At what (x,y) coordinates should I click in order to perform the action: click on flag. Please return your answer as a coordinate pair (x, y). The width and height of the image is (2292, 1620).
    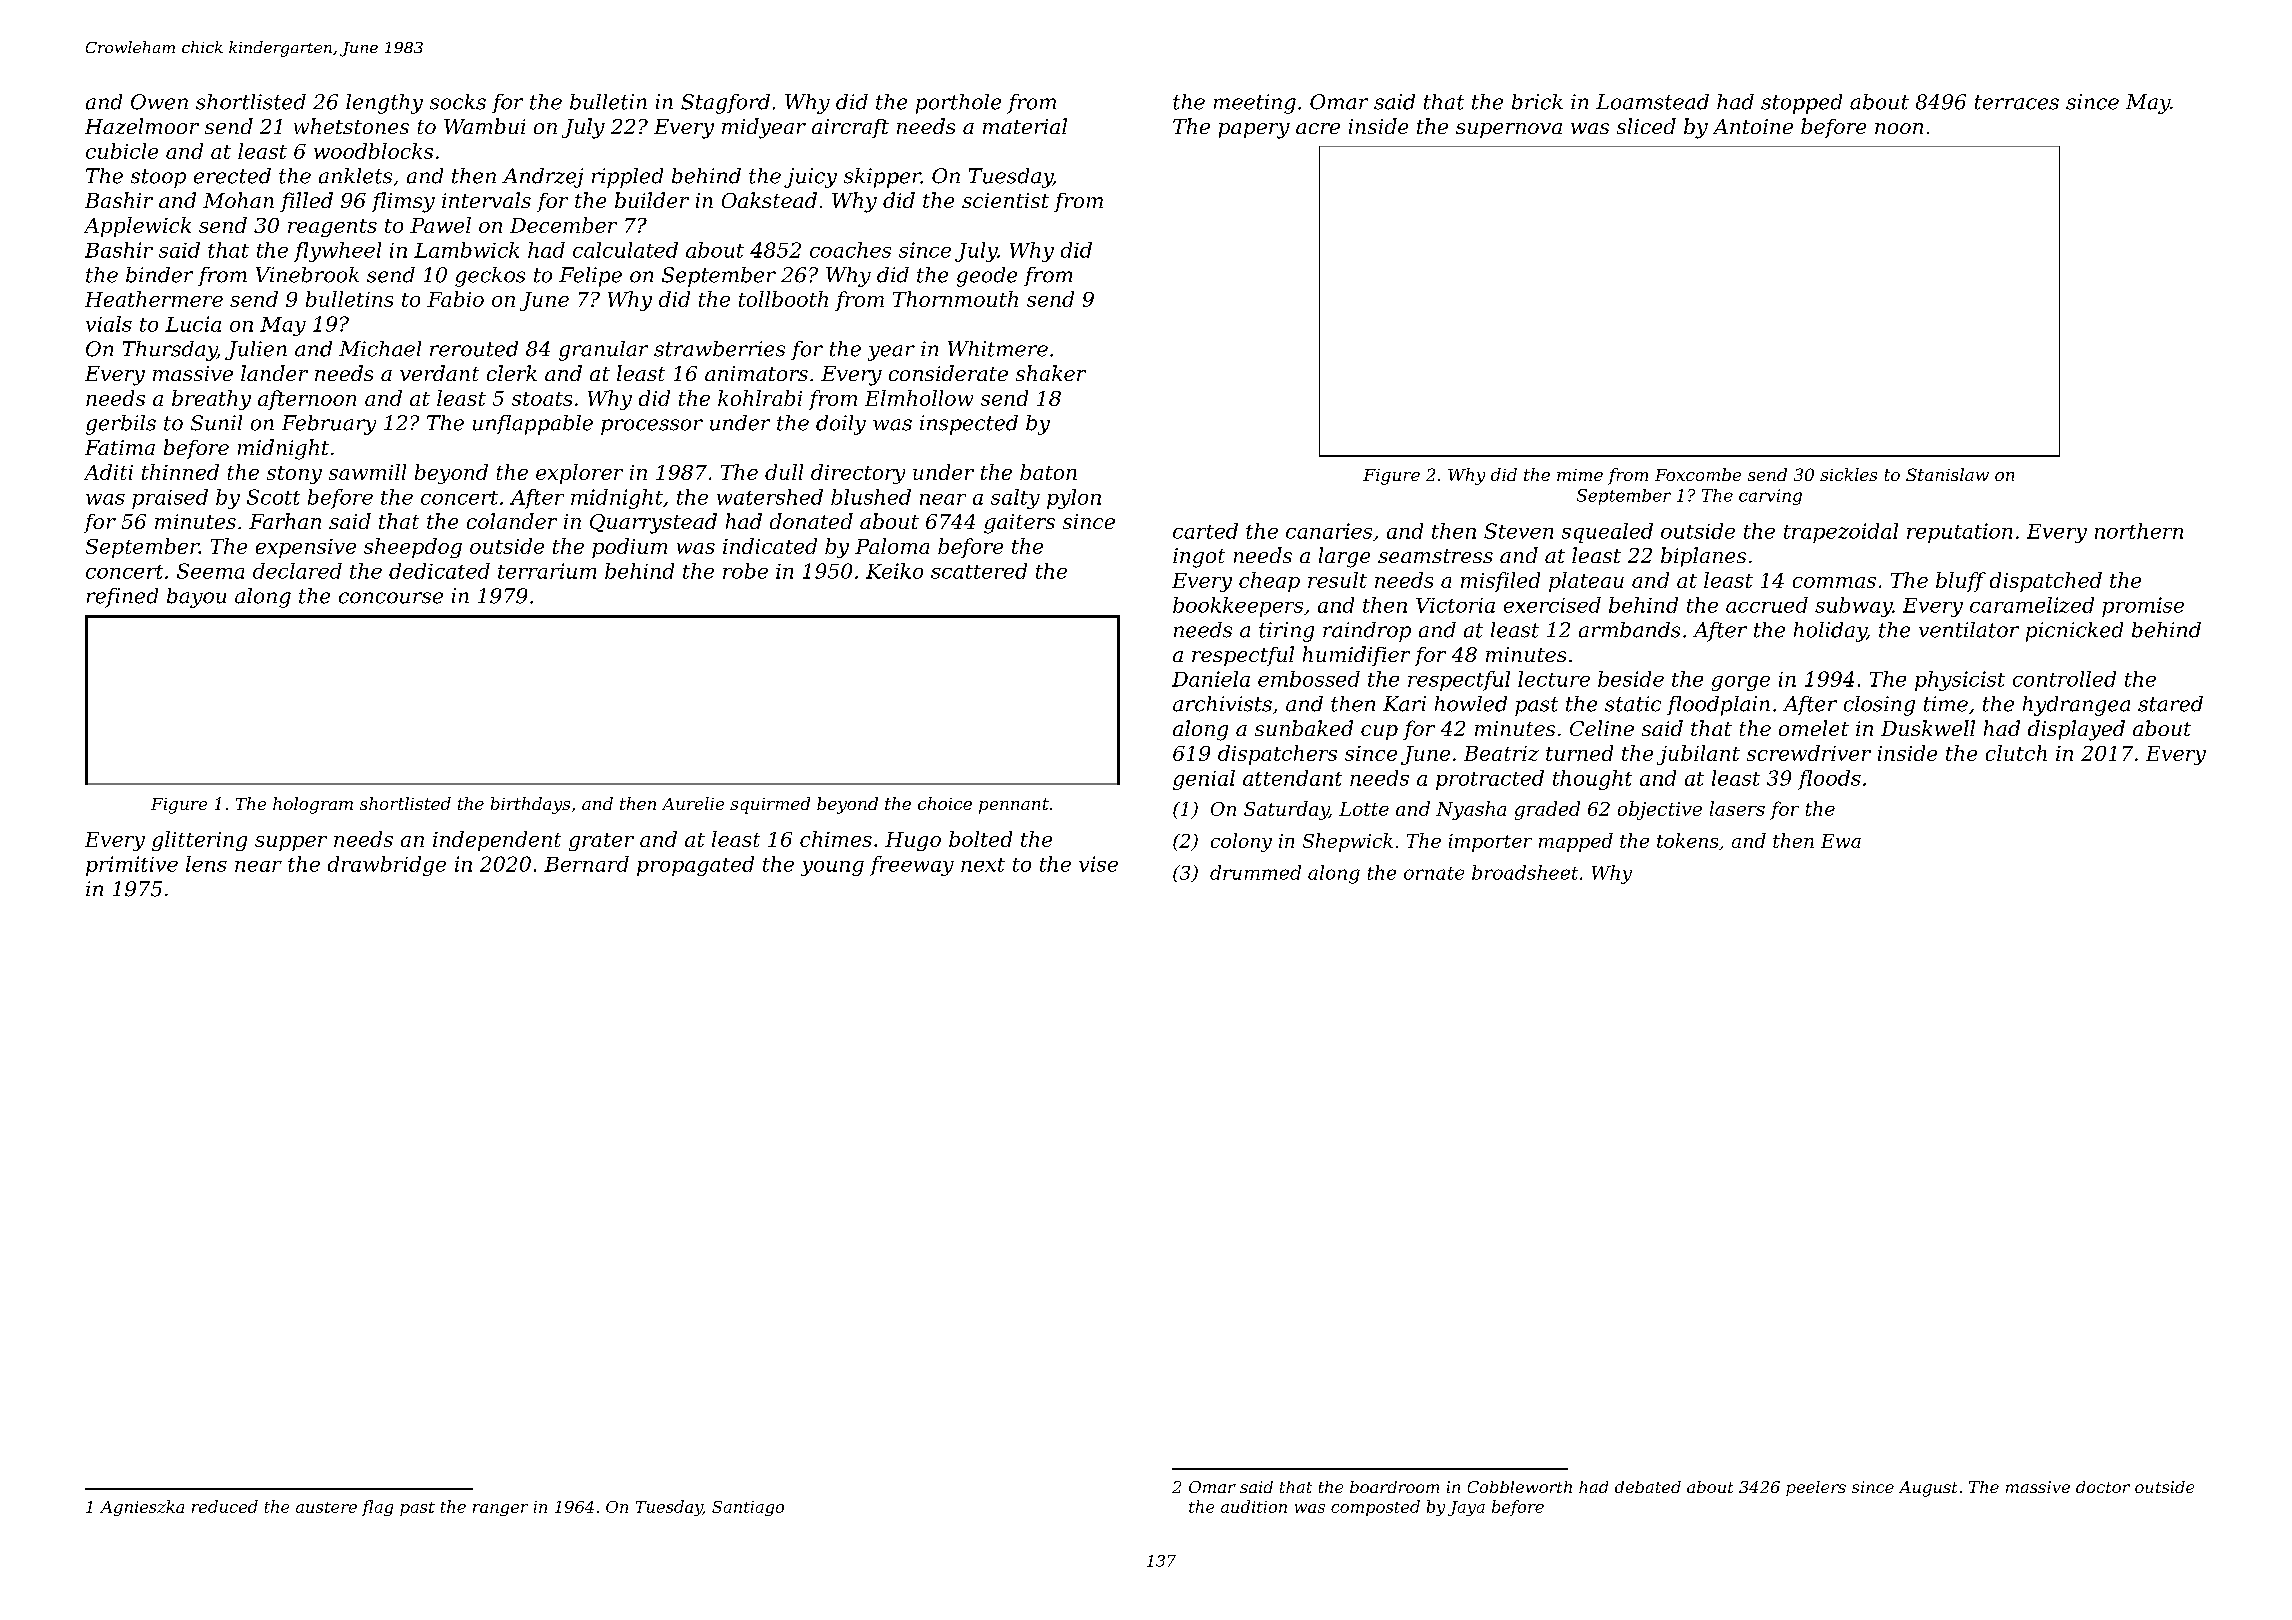
    Looking at the image, I should click on (377, 1508).
